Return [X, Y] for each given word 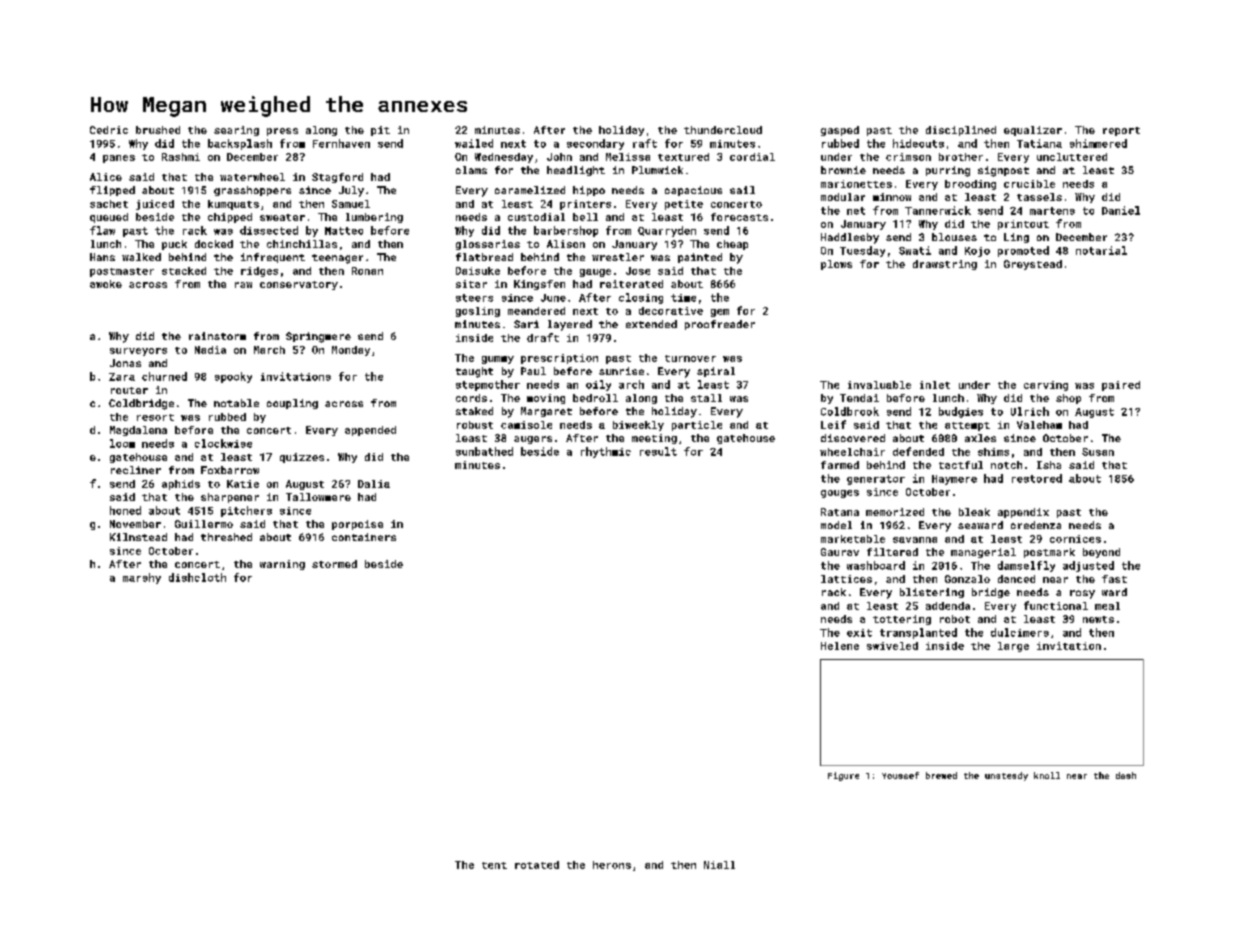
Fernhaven [341, 143]
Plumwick [657, 170]
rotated [537, 865]
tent [494, 865]
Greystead [1033, 265]
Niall [719, 865]
